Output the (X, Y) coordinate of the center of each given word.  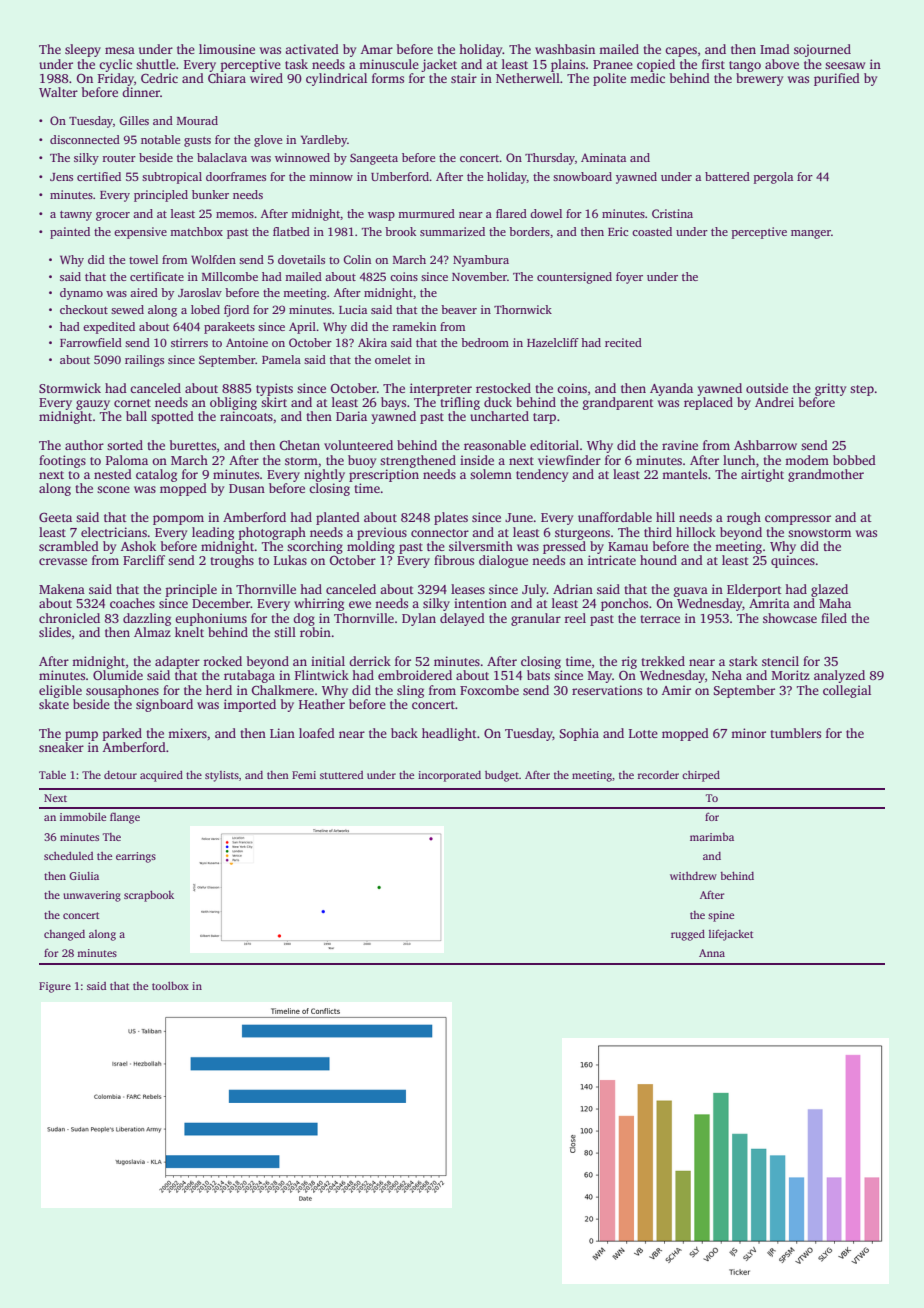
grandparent (618, 403)
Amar (377, 49)
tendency (542, 475)
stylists (222, 776)
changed (64, 935)
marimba (712, 837)
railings (144, 361)
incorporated (449, 776)
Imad (775, 49)
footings (62, 461)
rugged (688, 935)
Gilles (134, 120)
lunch (739, 460)
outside (767, 388)
